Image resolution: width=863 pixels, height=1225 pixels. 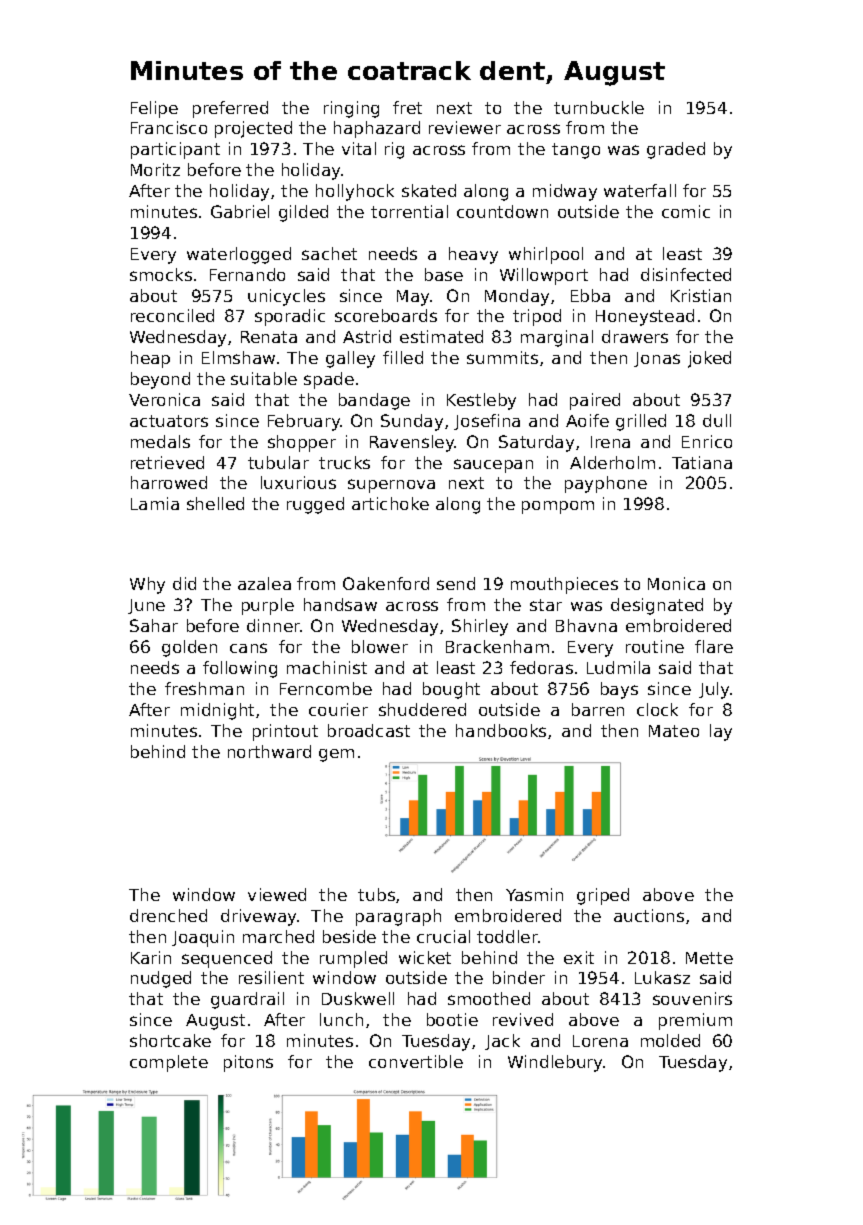 What do you see at coordinates (590, 295) in the screenshot?
I see `Ebba` at bounding box center [590, 295].
